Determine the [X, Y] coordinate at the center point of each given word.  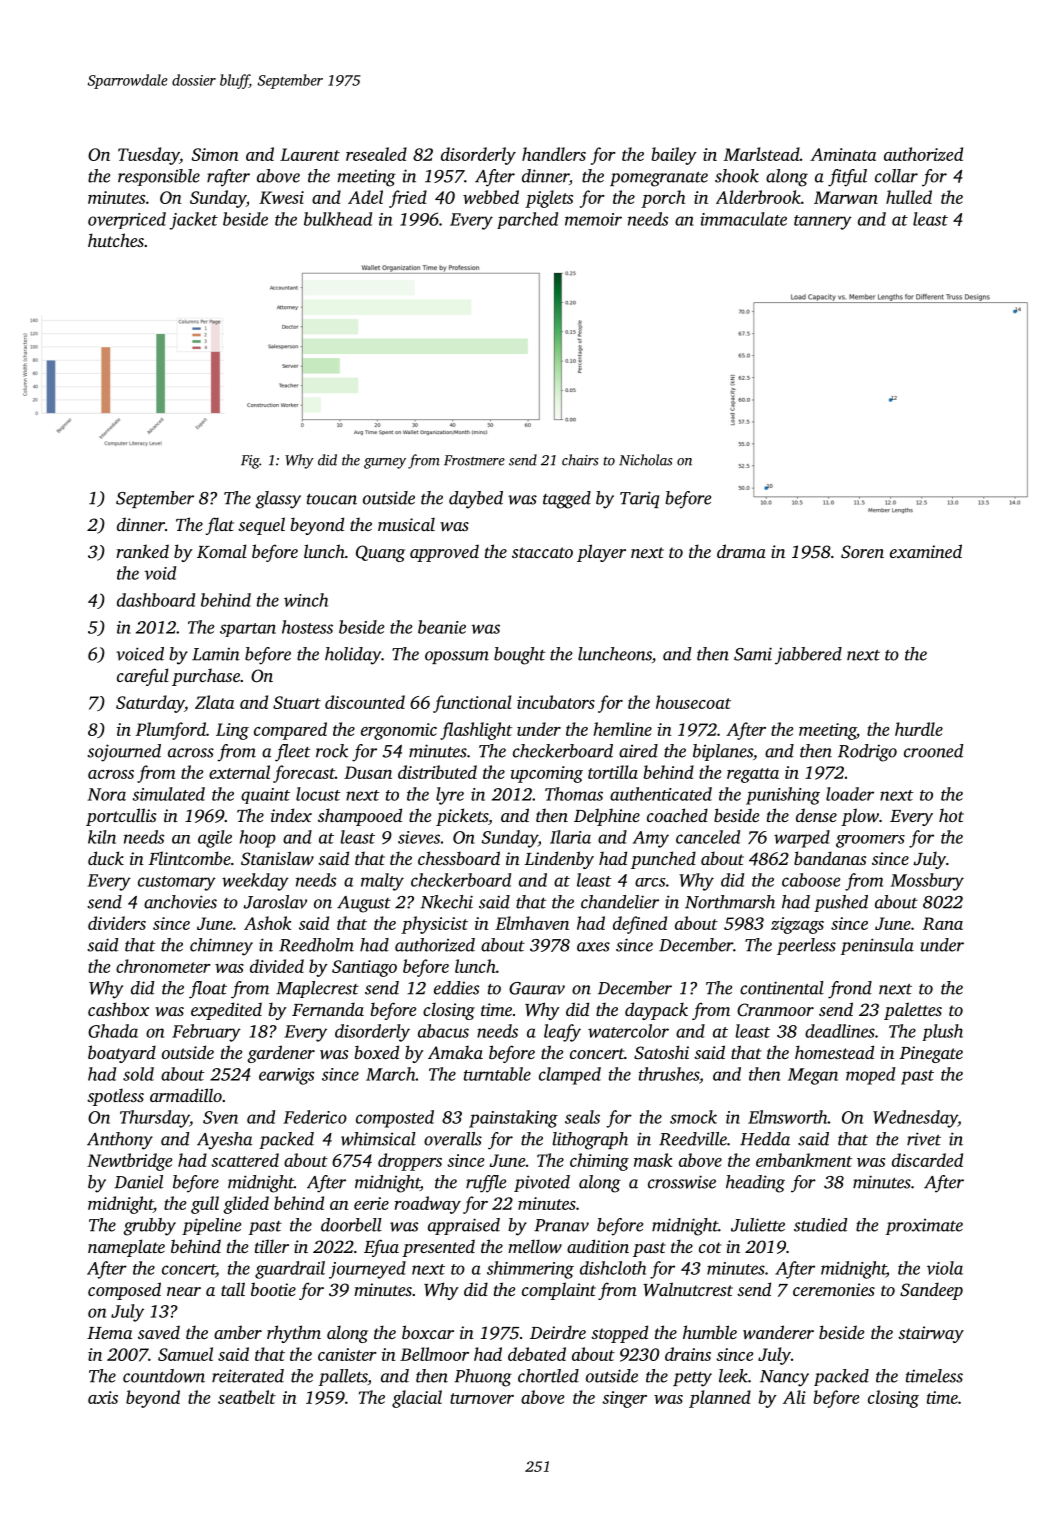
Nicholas [645, 460]
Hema [109, 1333]
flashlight [476, 731]
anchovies [180, 902]
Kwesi [281, 197]
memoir [593, 219]
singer [624, 1399]
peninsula [877, 946]
